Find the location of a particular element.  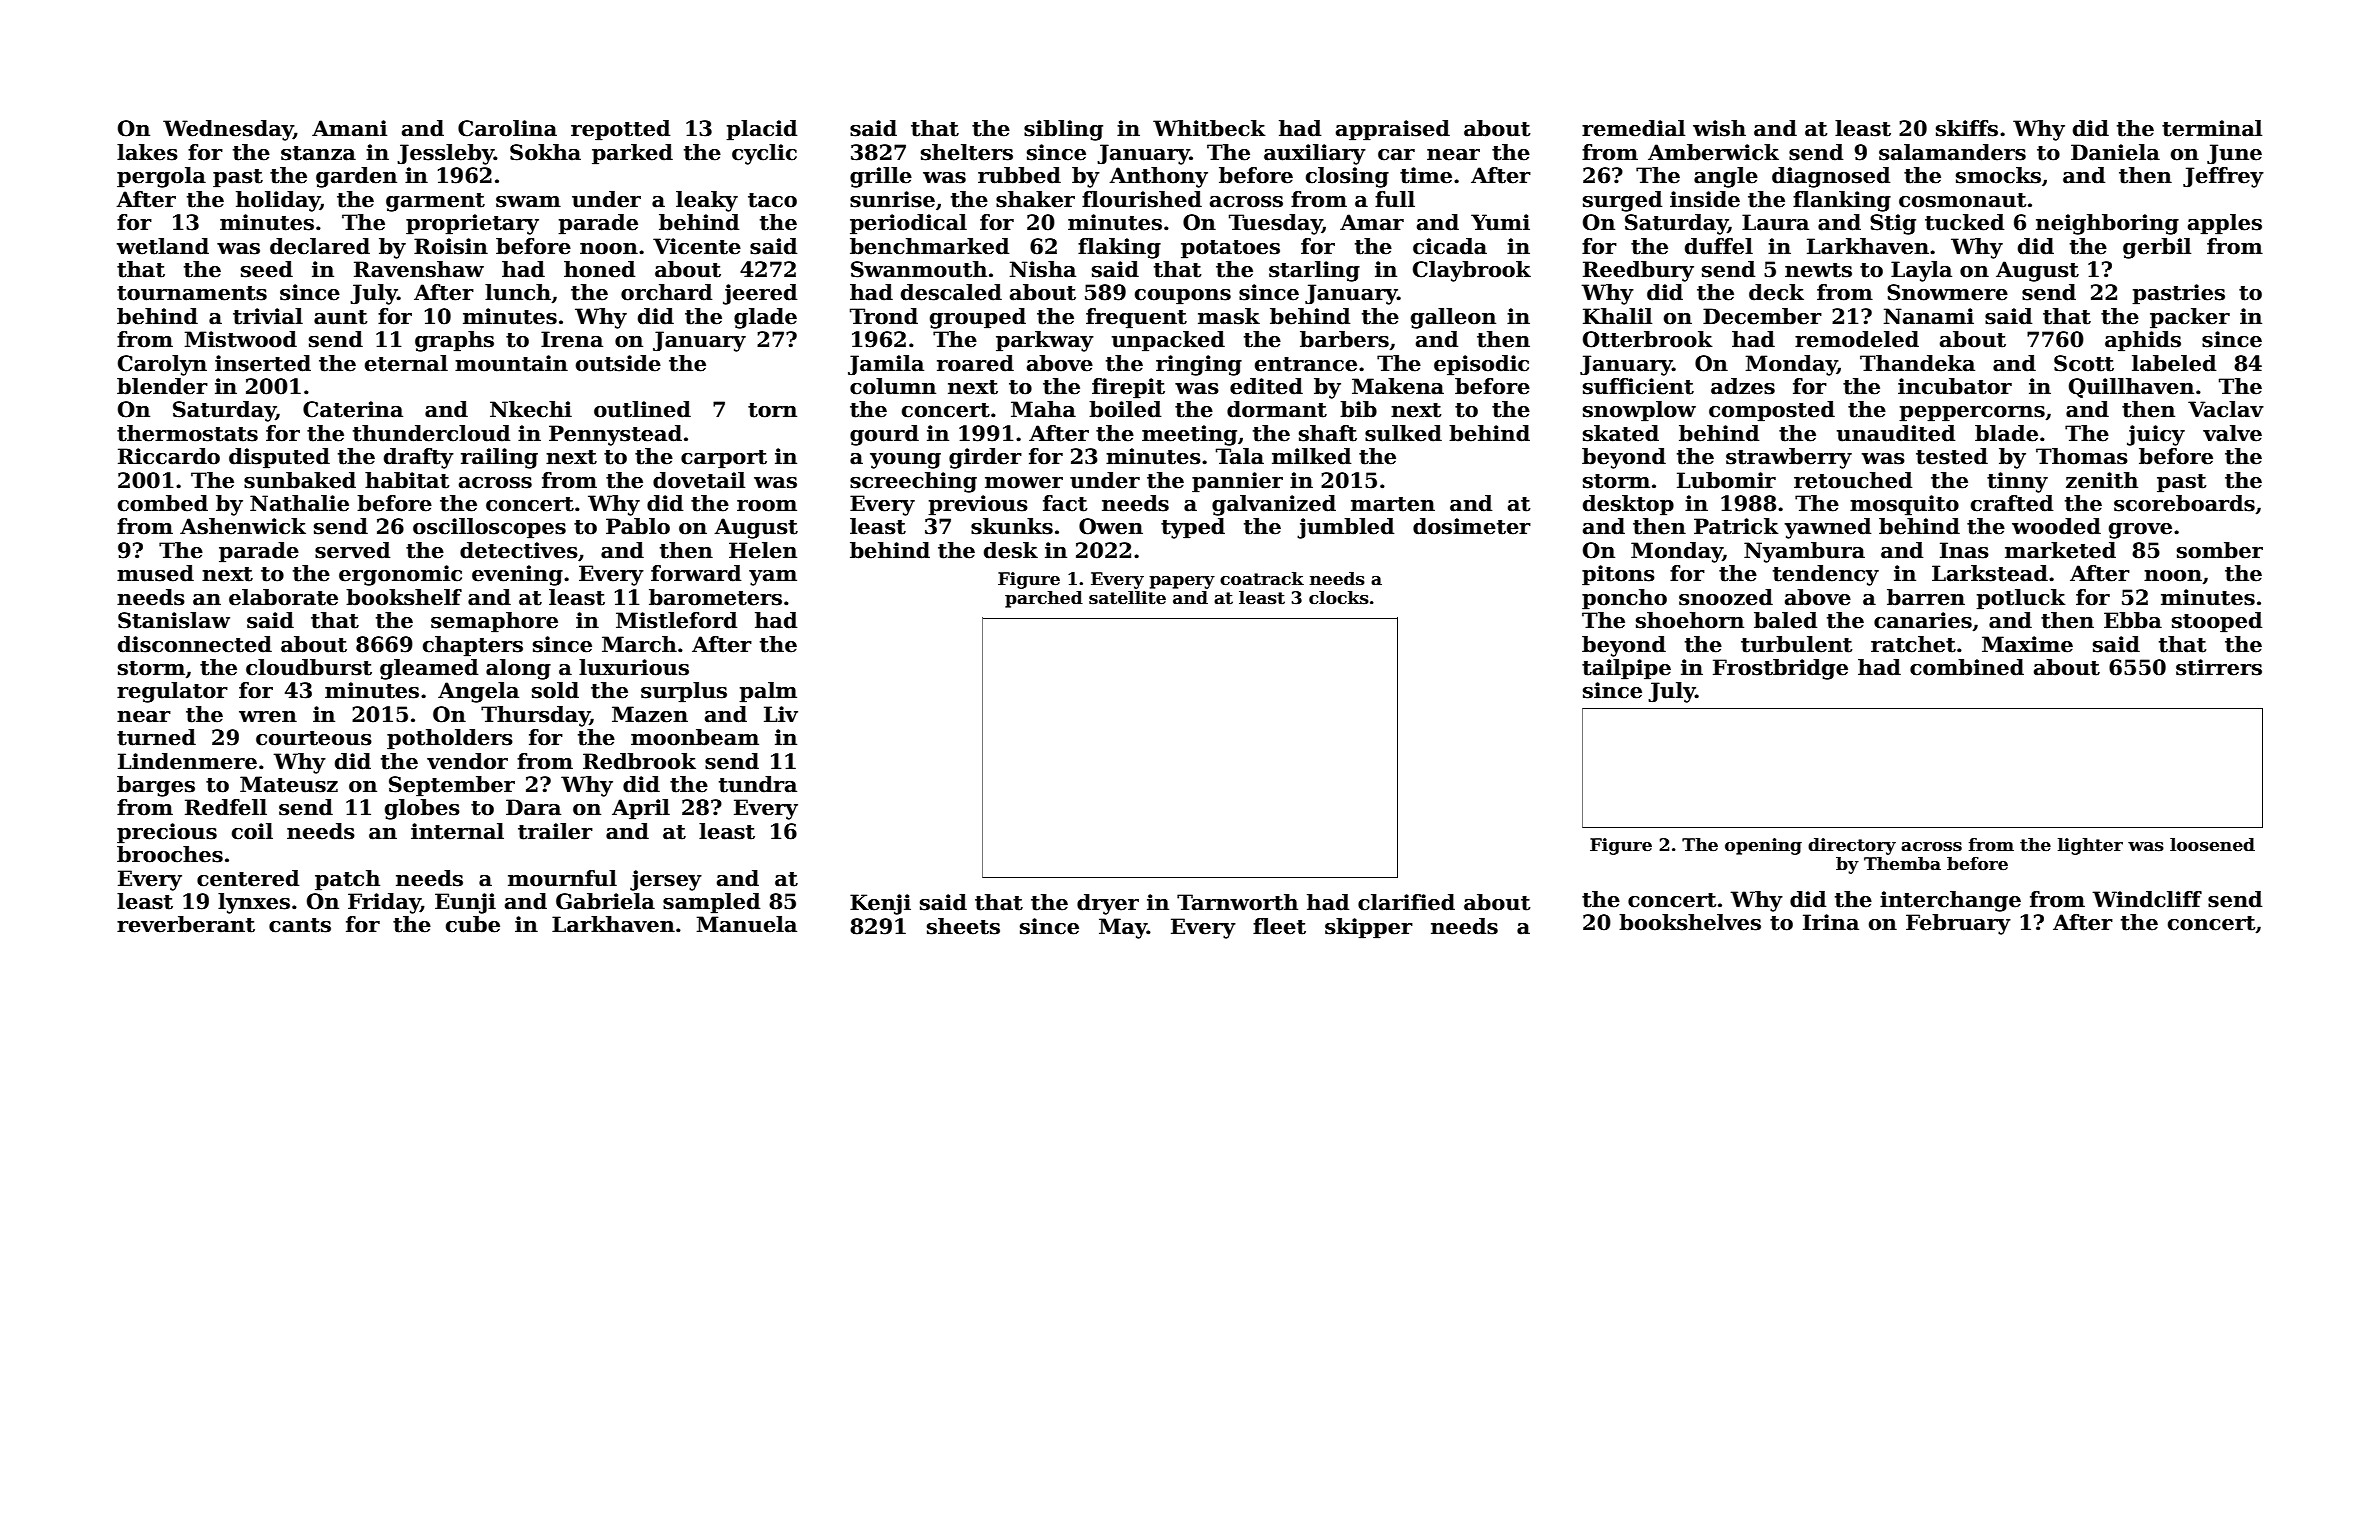

mosquito is located at coordinates (1904, 505).
